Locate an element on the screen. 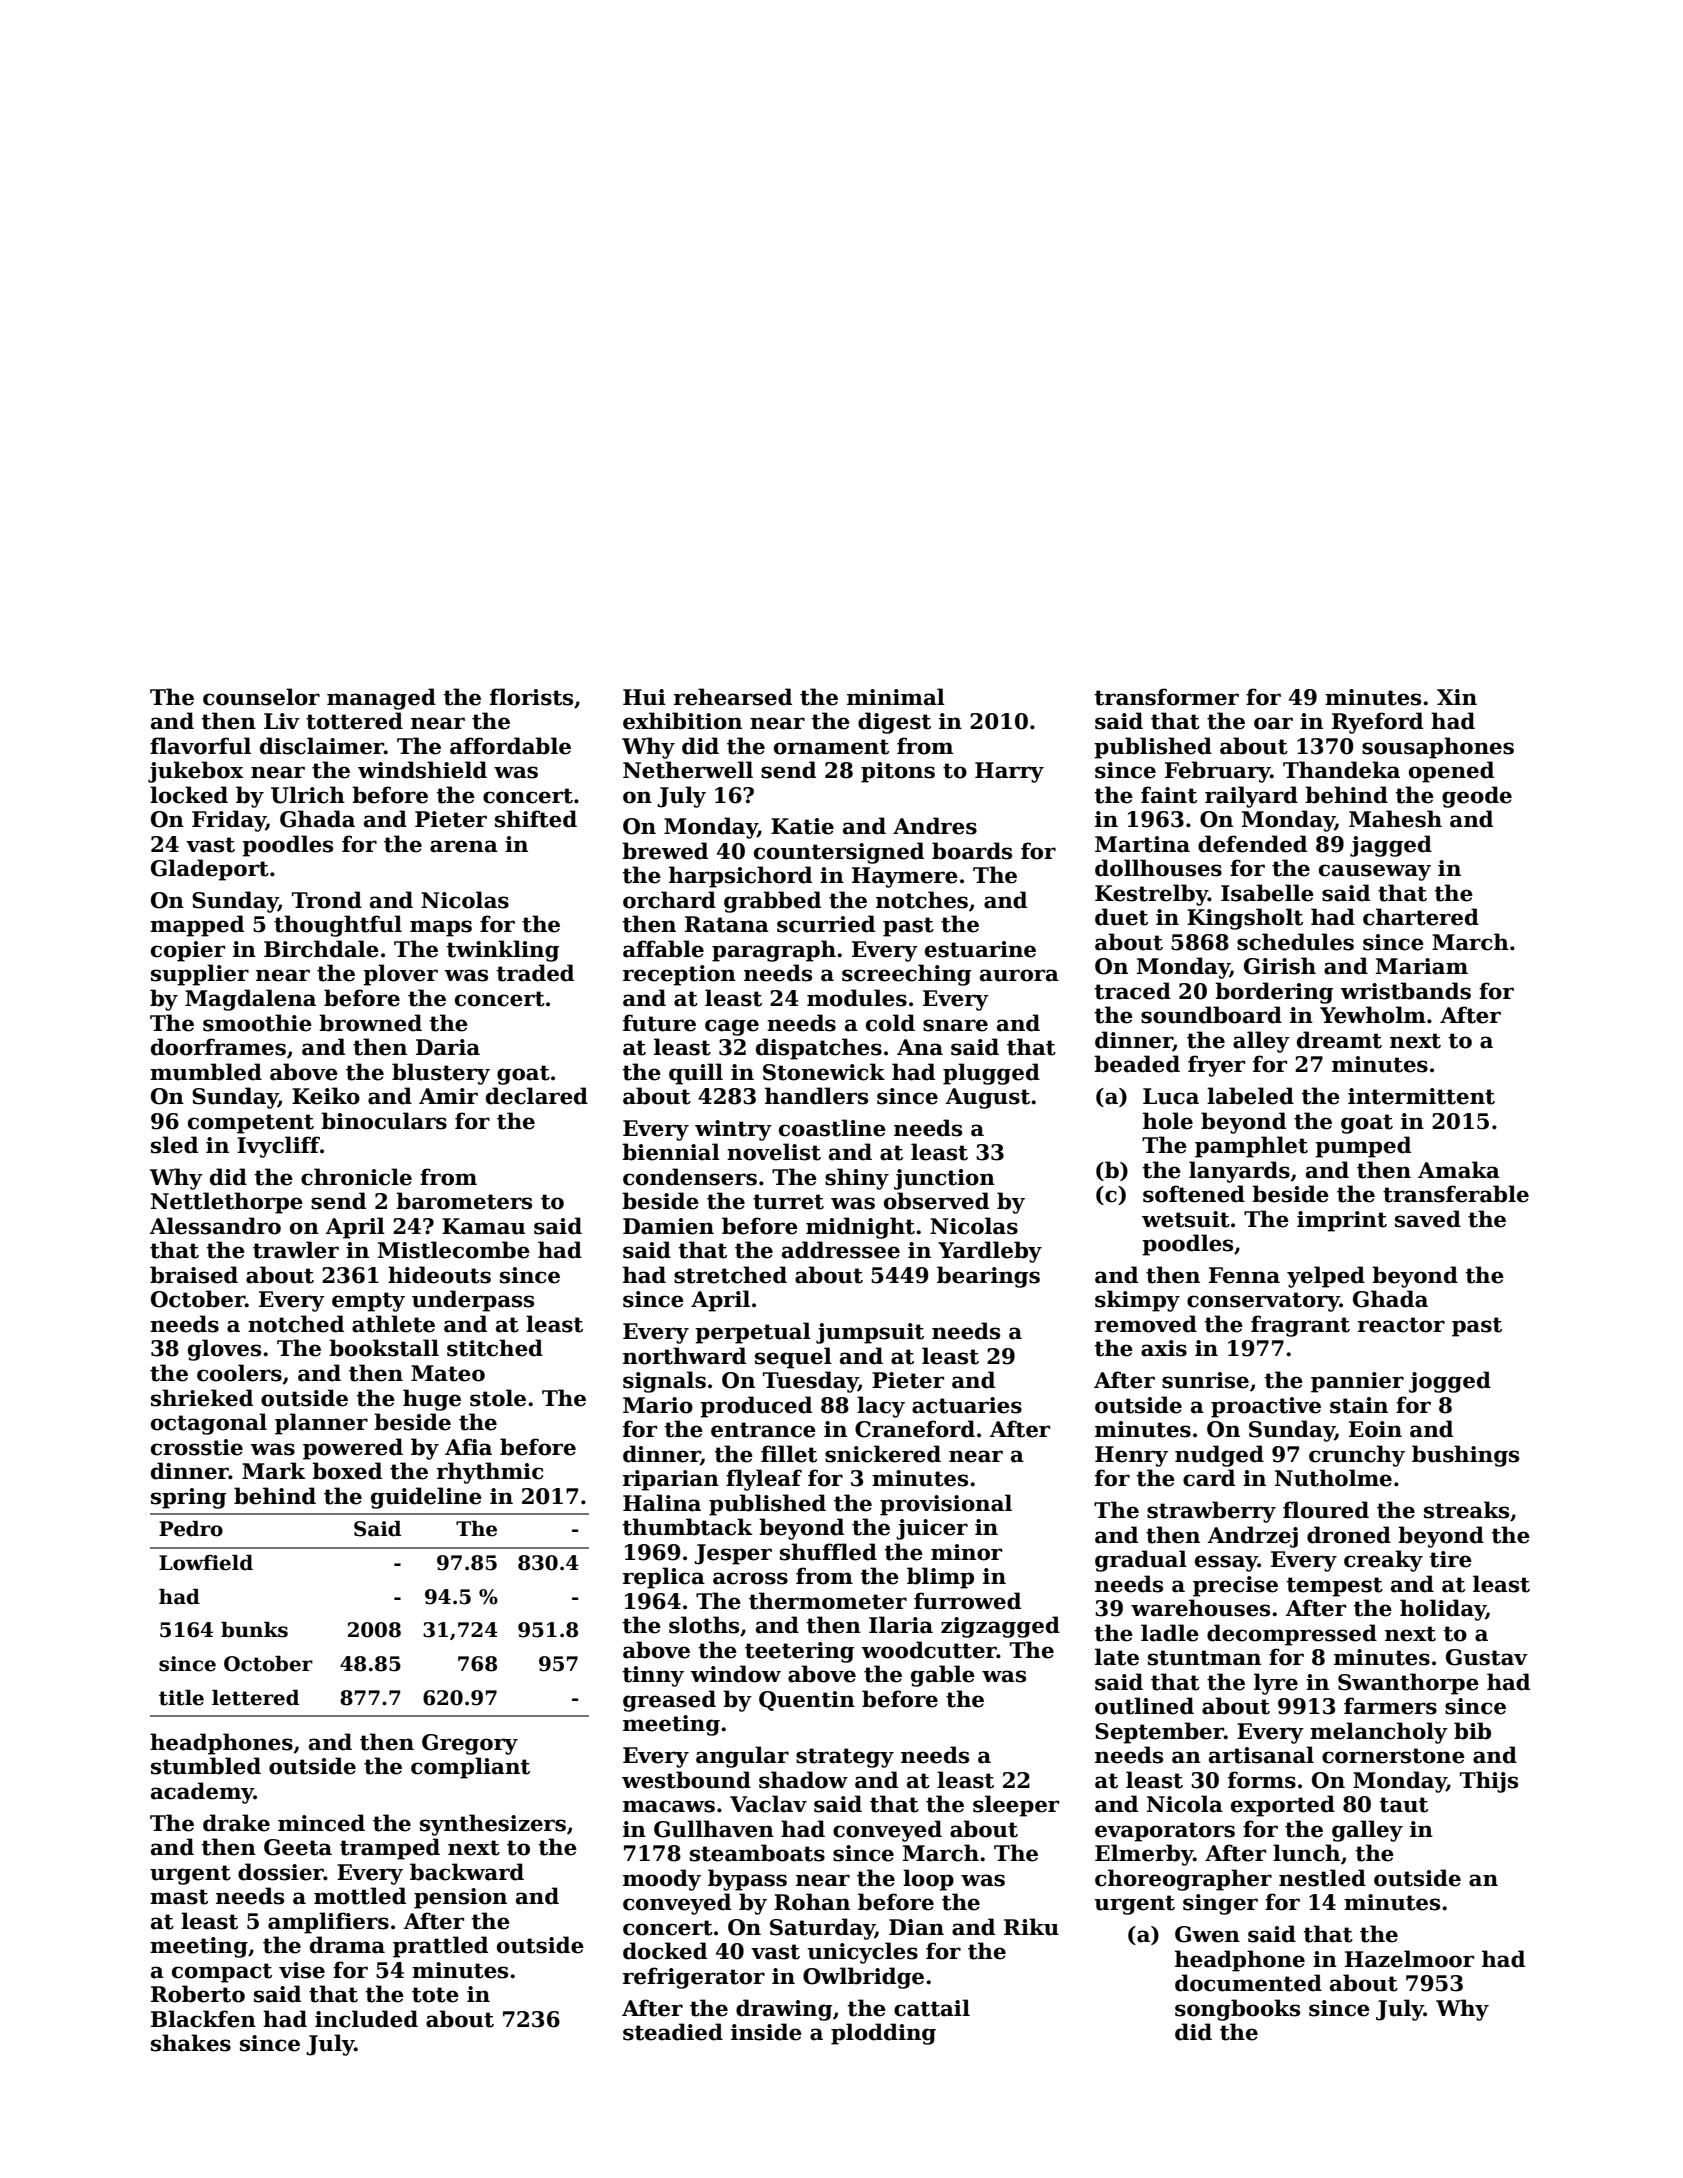  jogged is located at coordinates (1450, 1382).
